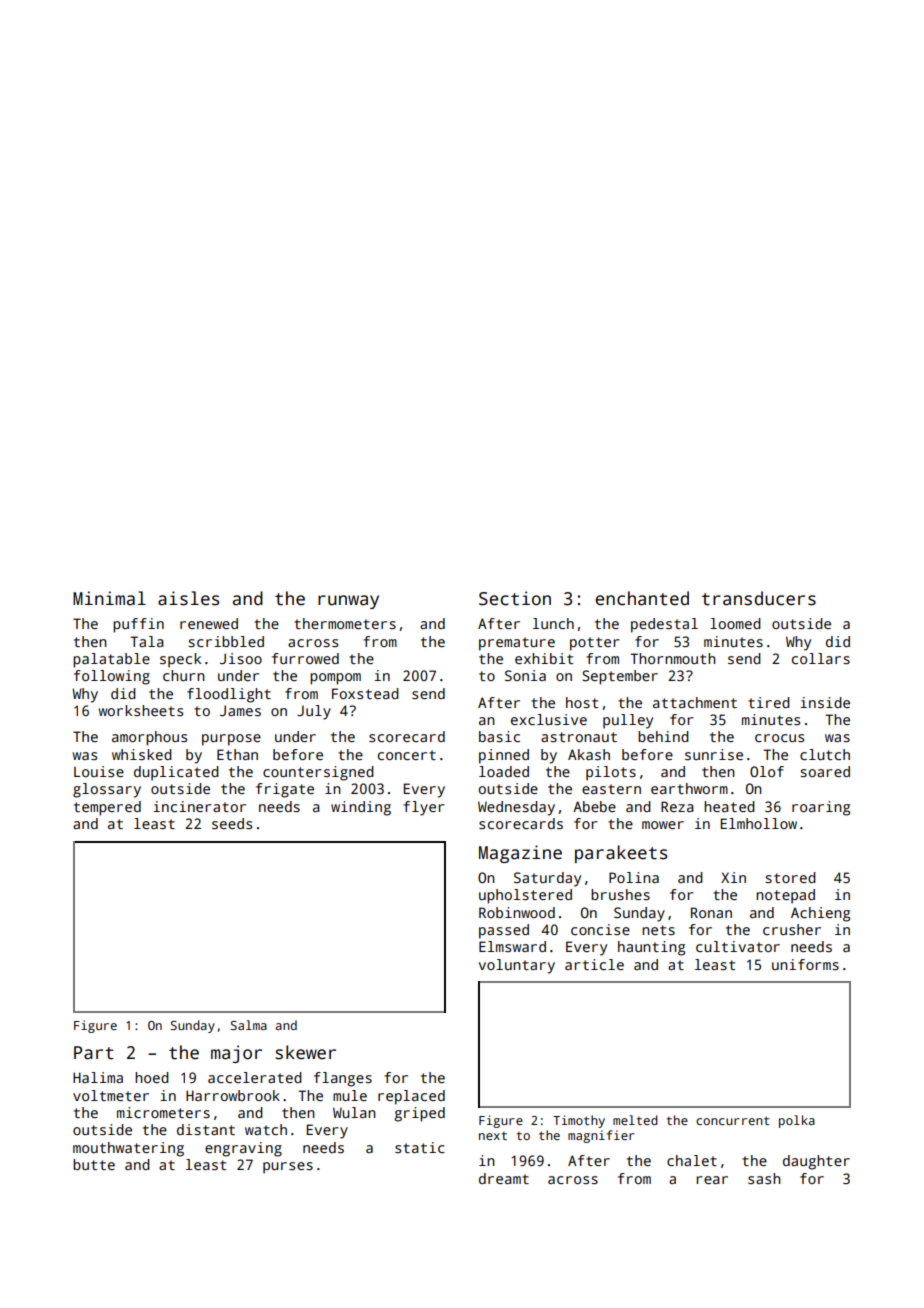 This screenshot has width=924, height=1308. Describe the element at coordinates (525, 896) in the screenshot. I see `upholstered` at that location.
